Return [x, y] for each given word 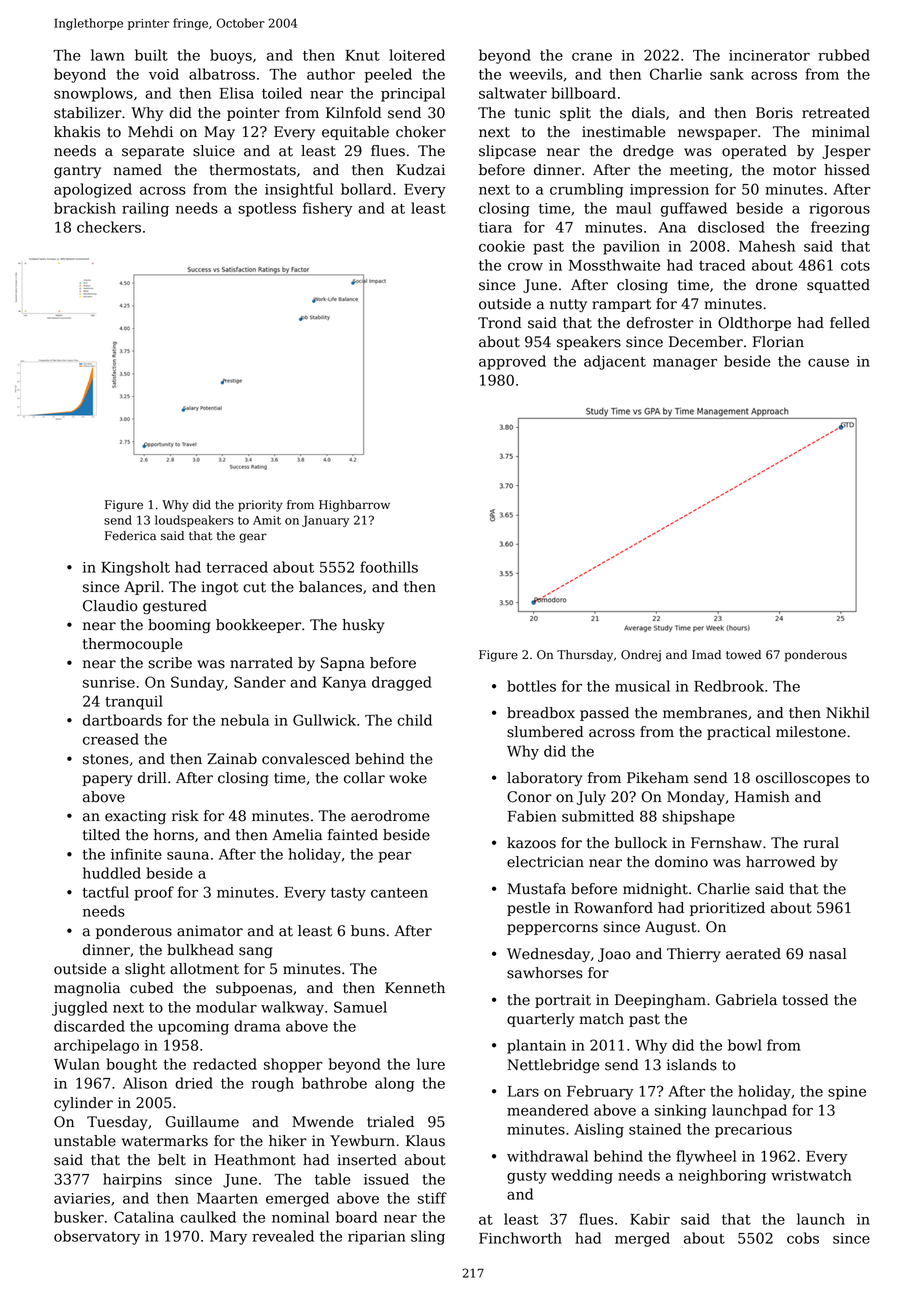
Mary [228, 1238]
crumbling [587, 190]
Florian [778, 342]
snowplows [93, 94]
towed [743, 655]
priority [260, 506]
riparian [377, 1238]
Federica [130, 536]
